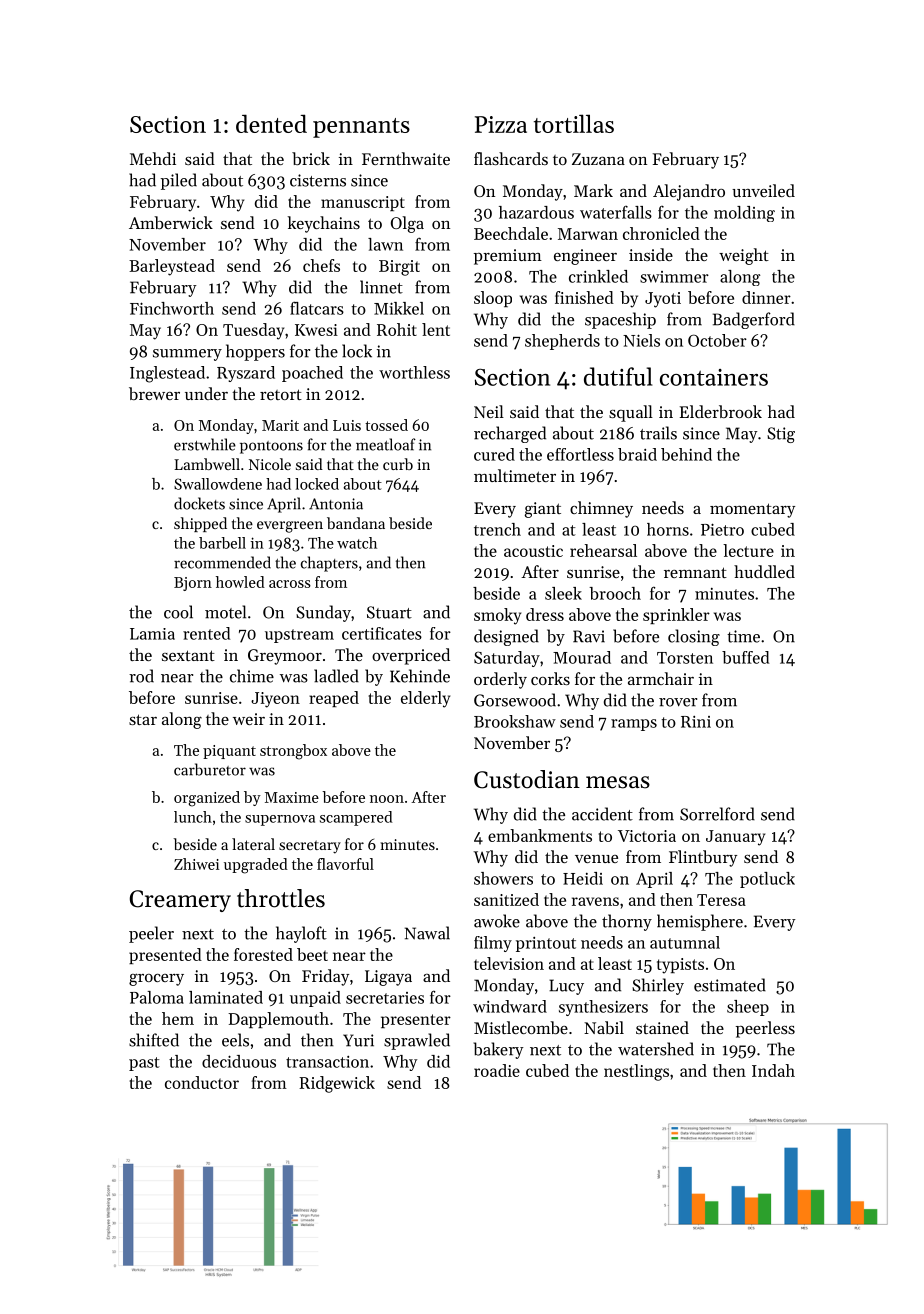  Describe the element at coordinates (689, 192) in the screenshot. I see `Alejandro` at that location.
